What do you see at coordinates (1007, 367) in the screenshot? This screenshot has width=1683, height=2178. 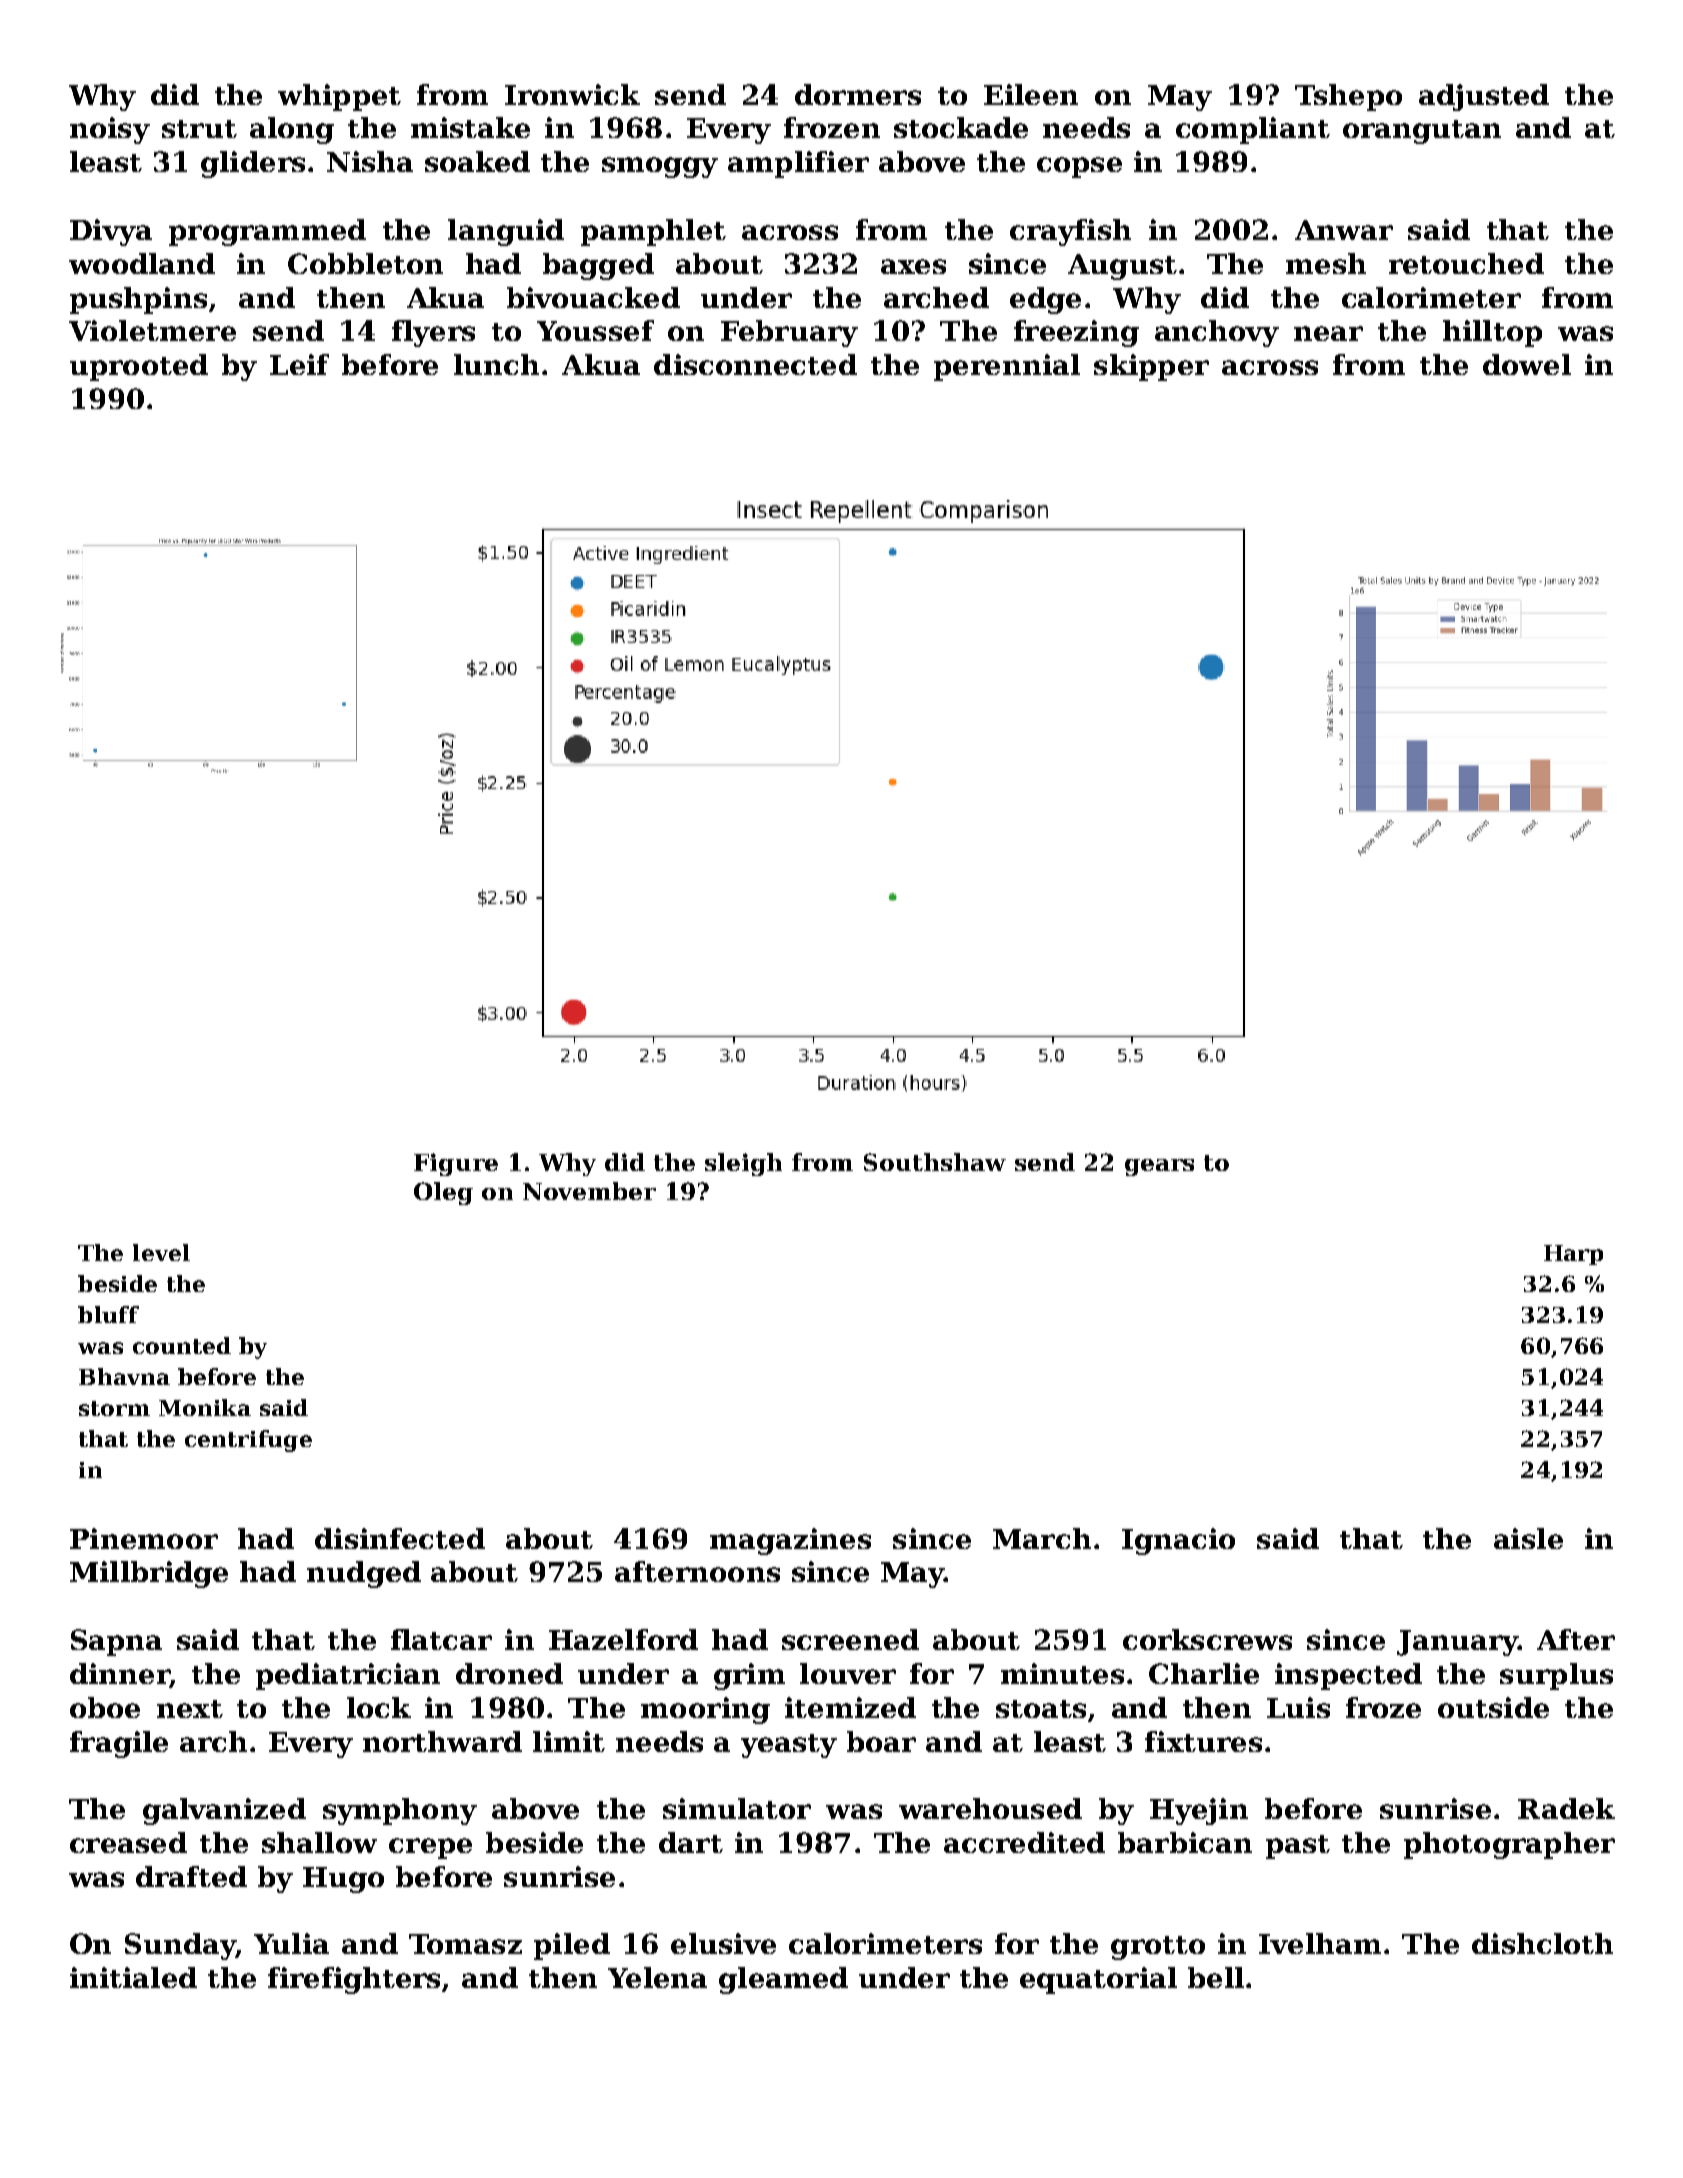 I see `perennial` at bounding box center [1007, 367].
